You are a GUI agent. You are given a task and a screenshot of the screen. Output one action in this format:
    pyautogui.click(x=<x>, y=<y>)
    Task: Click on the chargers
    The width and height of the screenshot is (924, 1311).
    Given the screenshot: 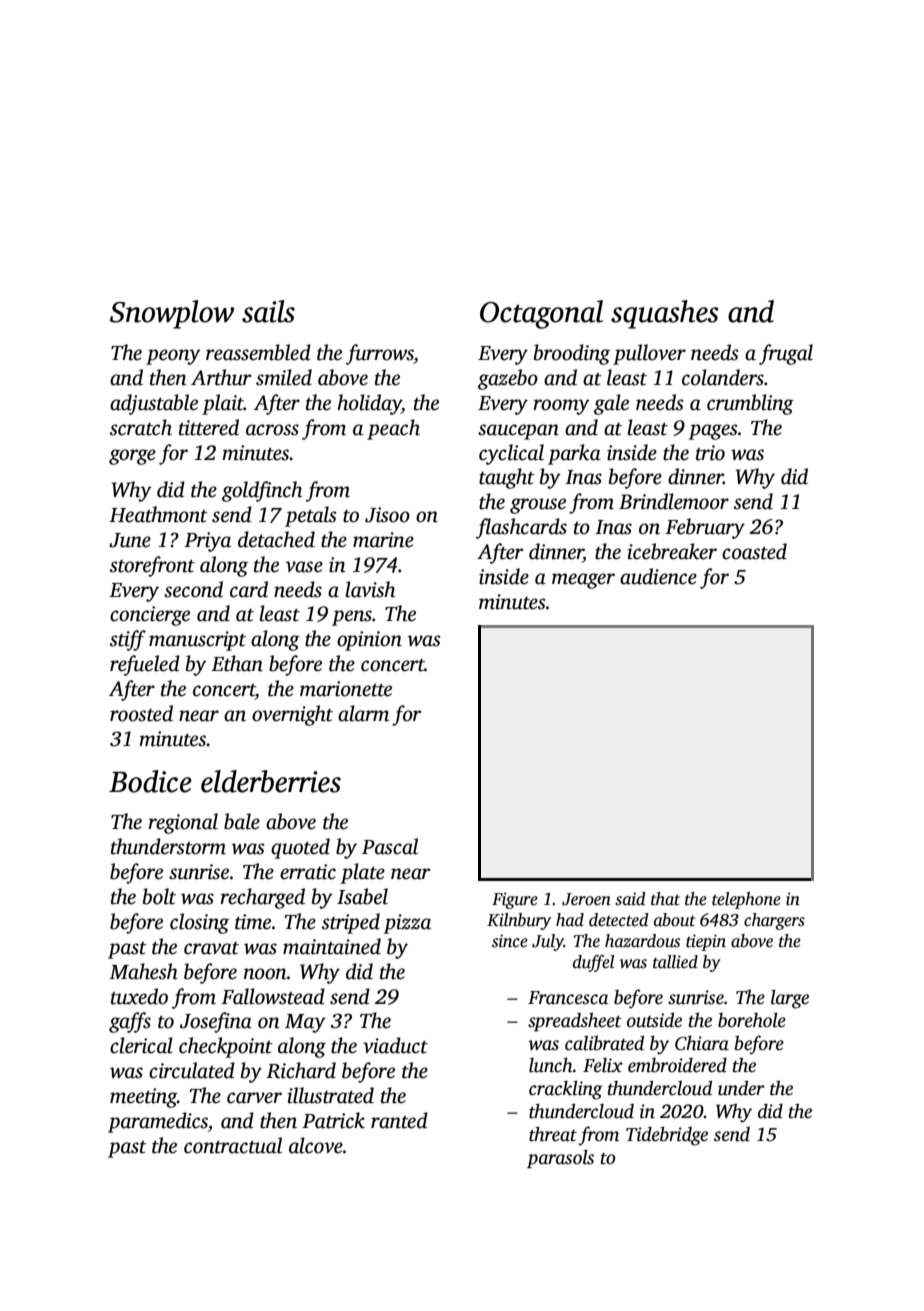 What is the action you would take?
    pyautogui.click(x=774, y=921)
